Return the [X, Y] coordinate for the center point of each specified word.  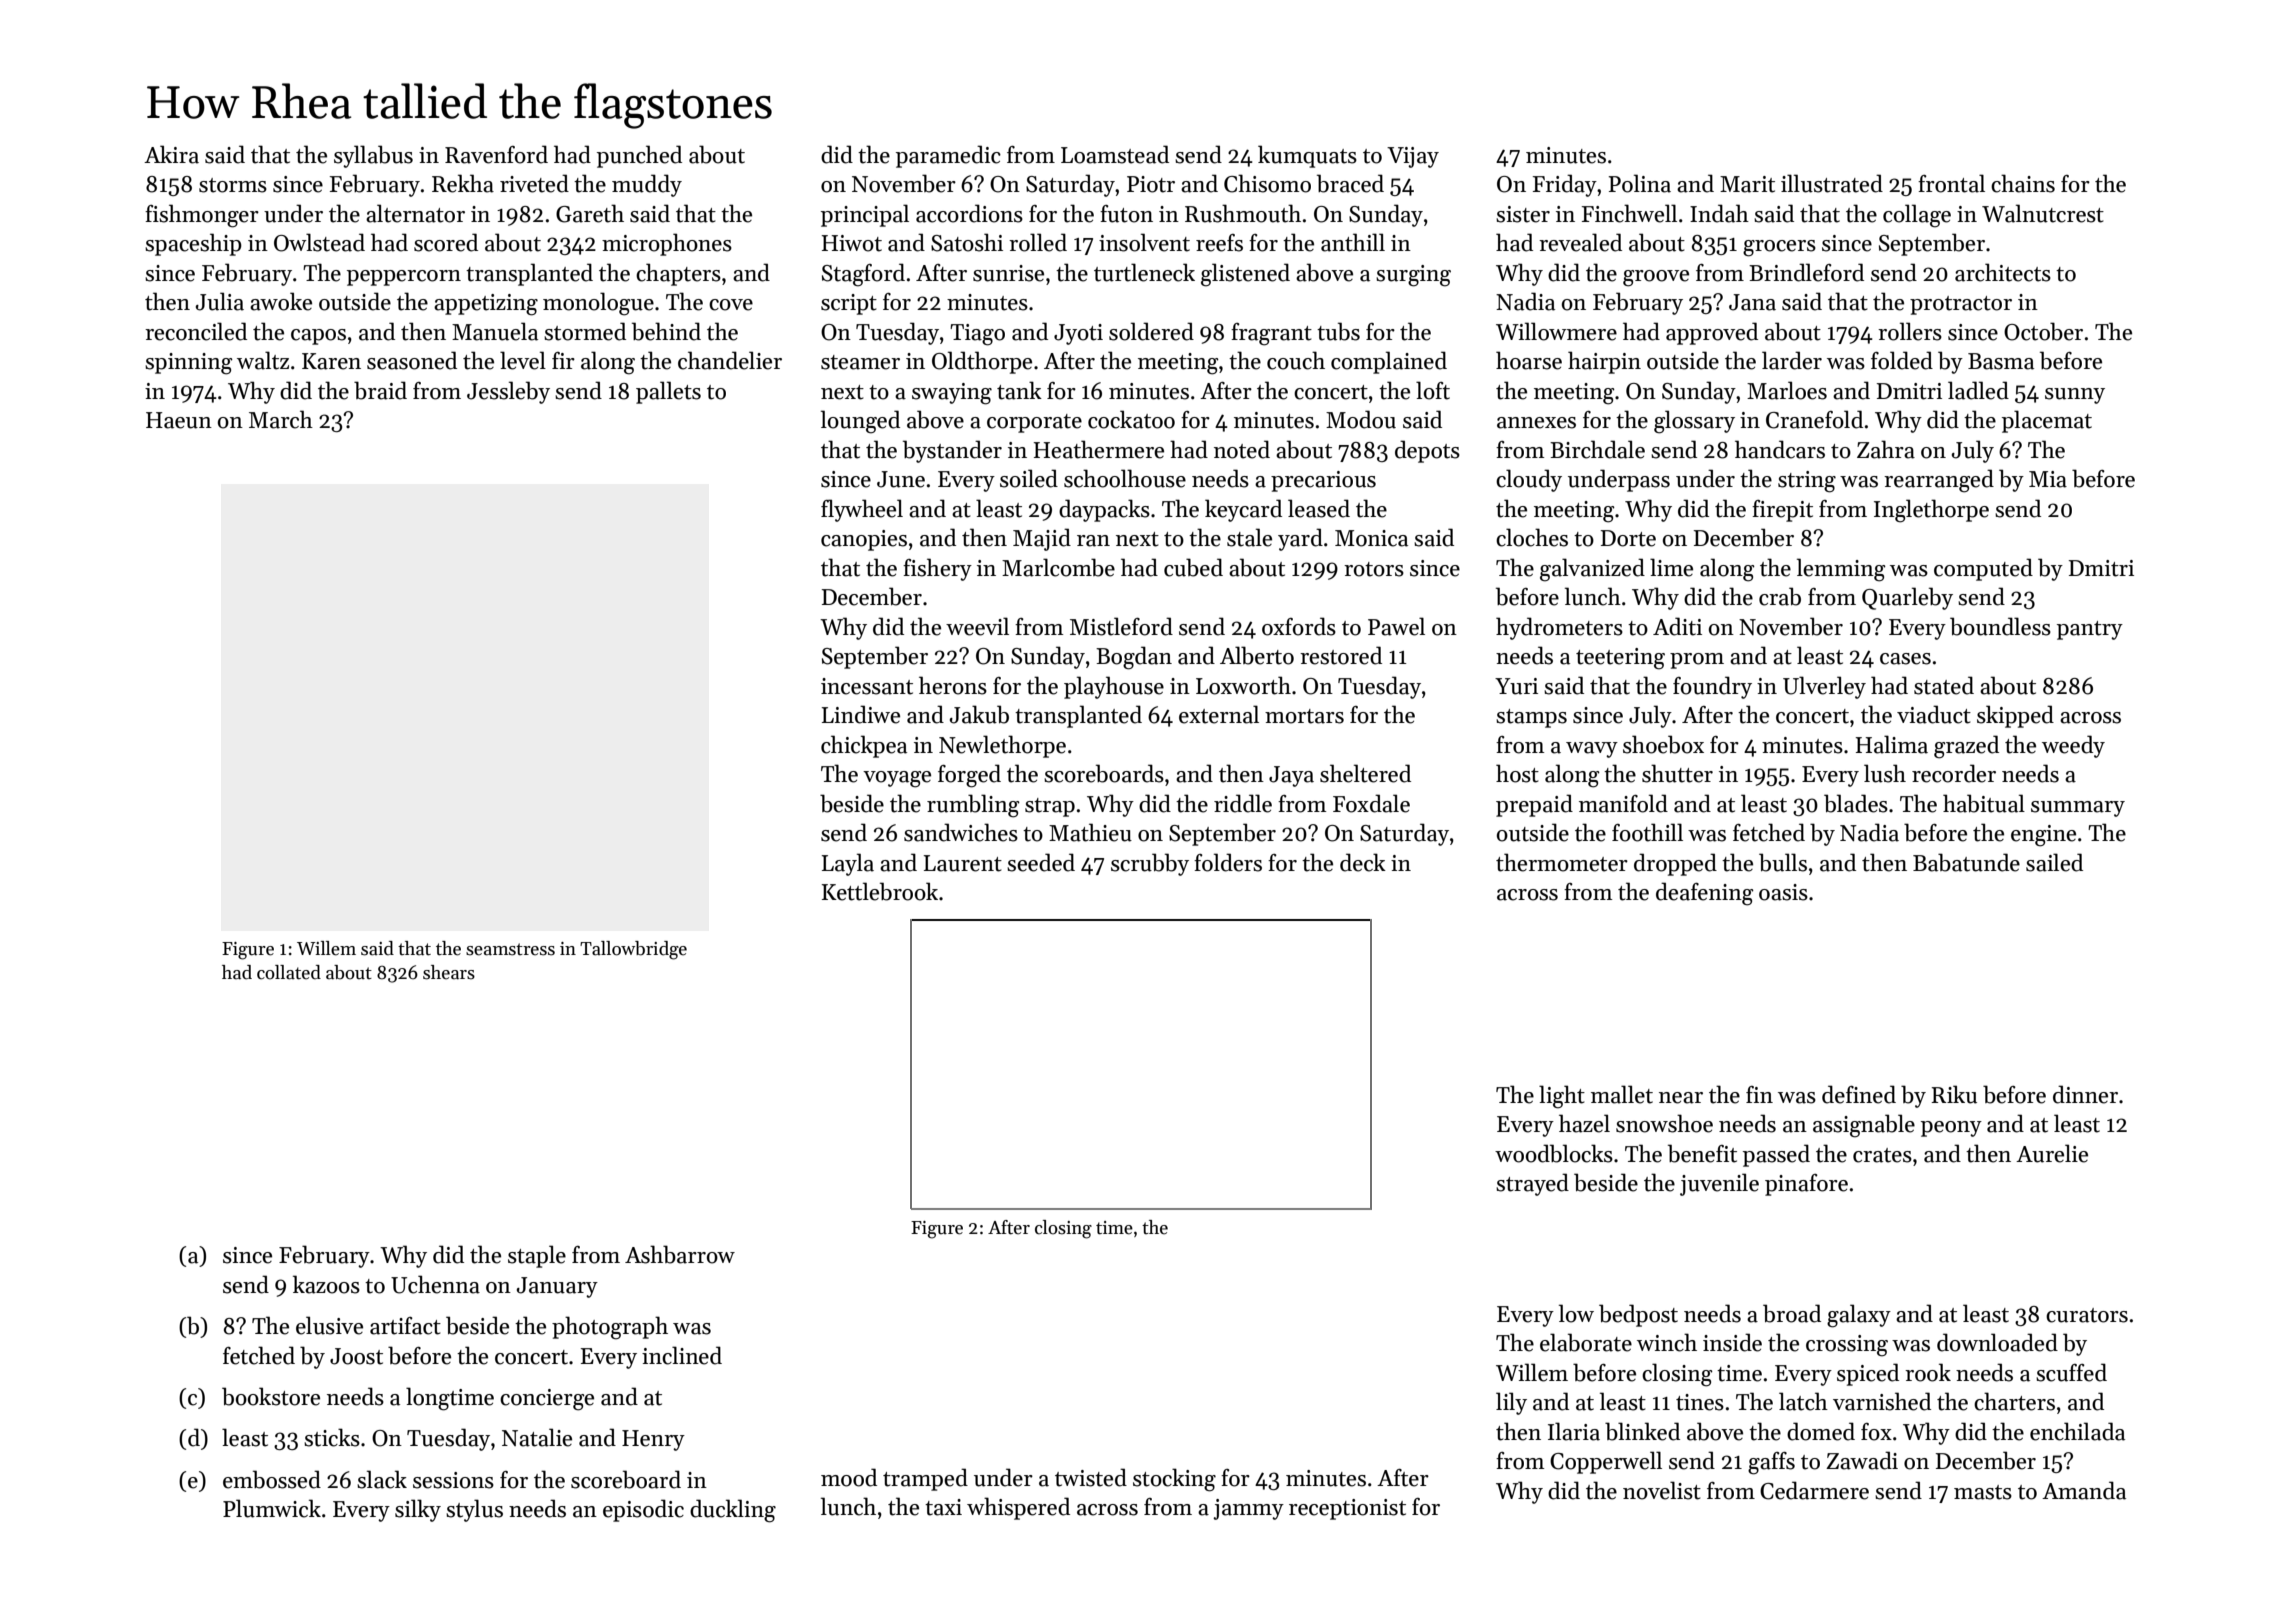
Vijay [1413, 157]
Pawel [1396, 626]
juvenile [1719, 1184]
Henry [653, 1440]
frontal [1951, 183]
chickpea [864, 746]
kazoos [326, 1284]
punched [639, 156]
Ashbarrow [680, 1254]
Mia [2048, 479]
